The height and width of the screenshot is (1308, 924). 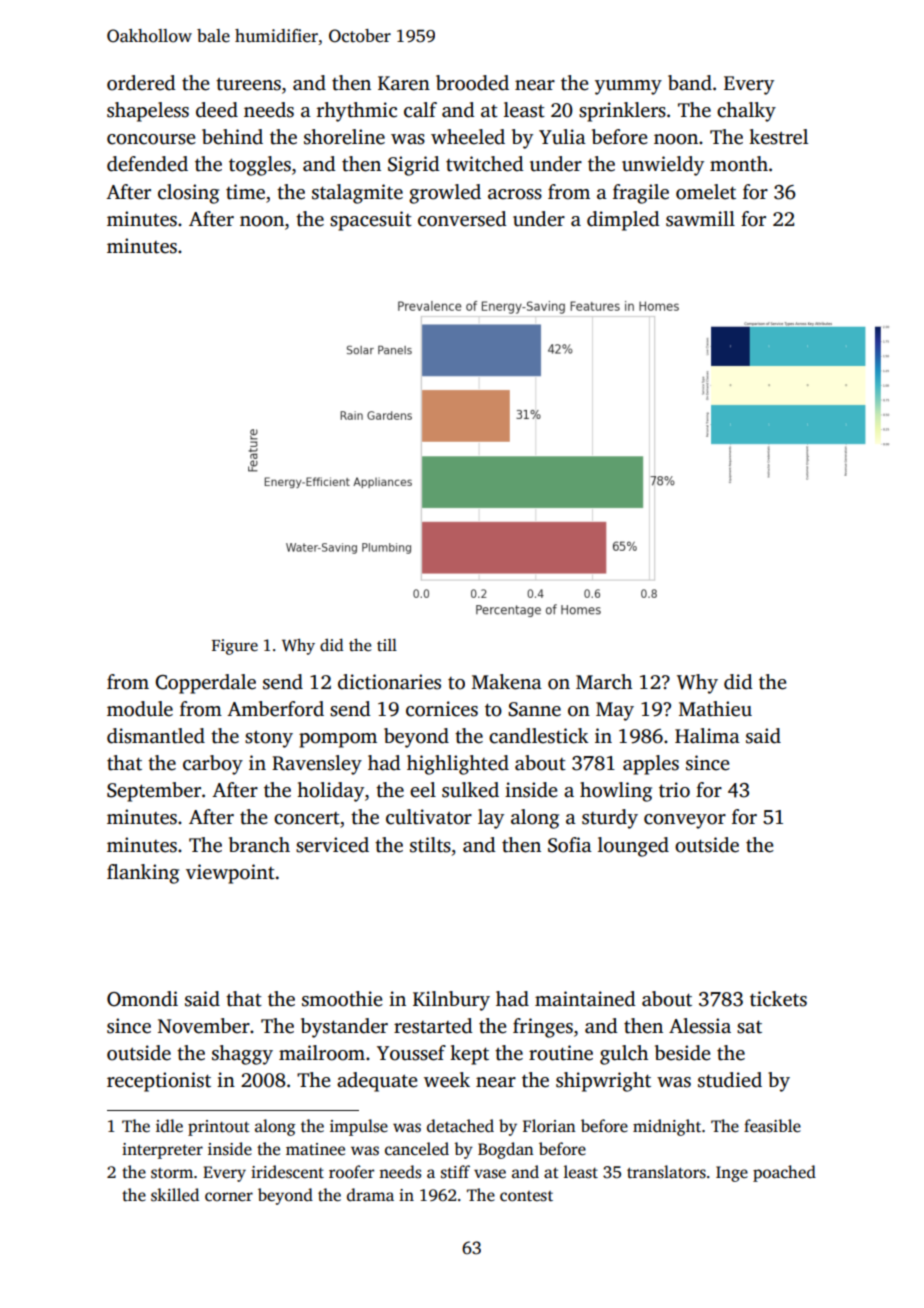 What do you see at coordinates (342, 999) in the screenshot?
I see `smoothie` at bounding box center [342, 999].
